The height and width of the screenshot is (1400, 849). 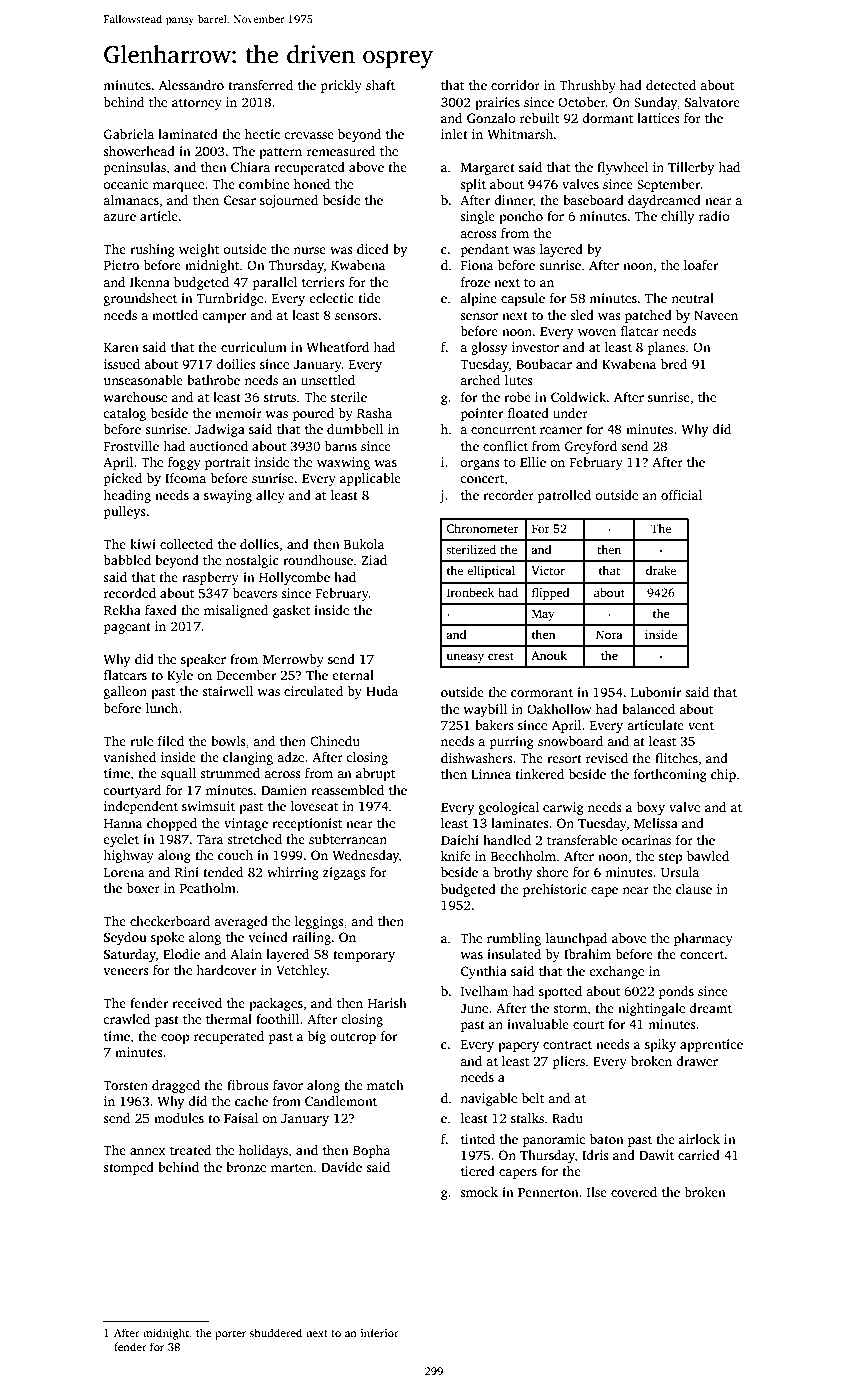 What do you see at coordinates (246, 1167) in the screenshot?
I see `bronze` at bounding box center [246, 1167].
